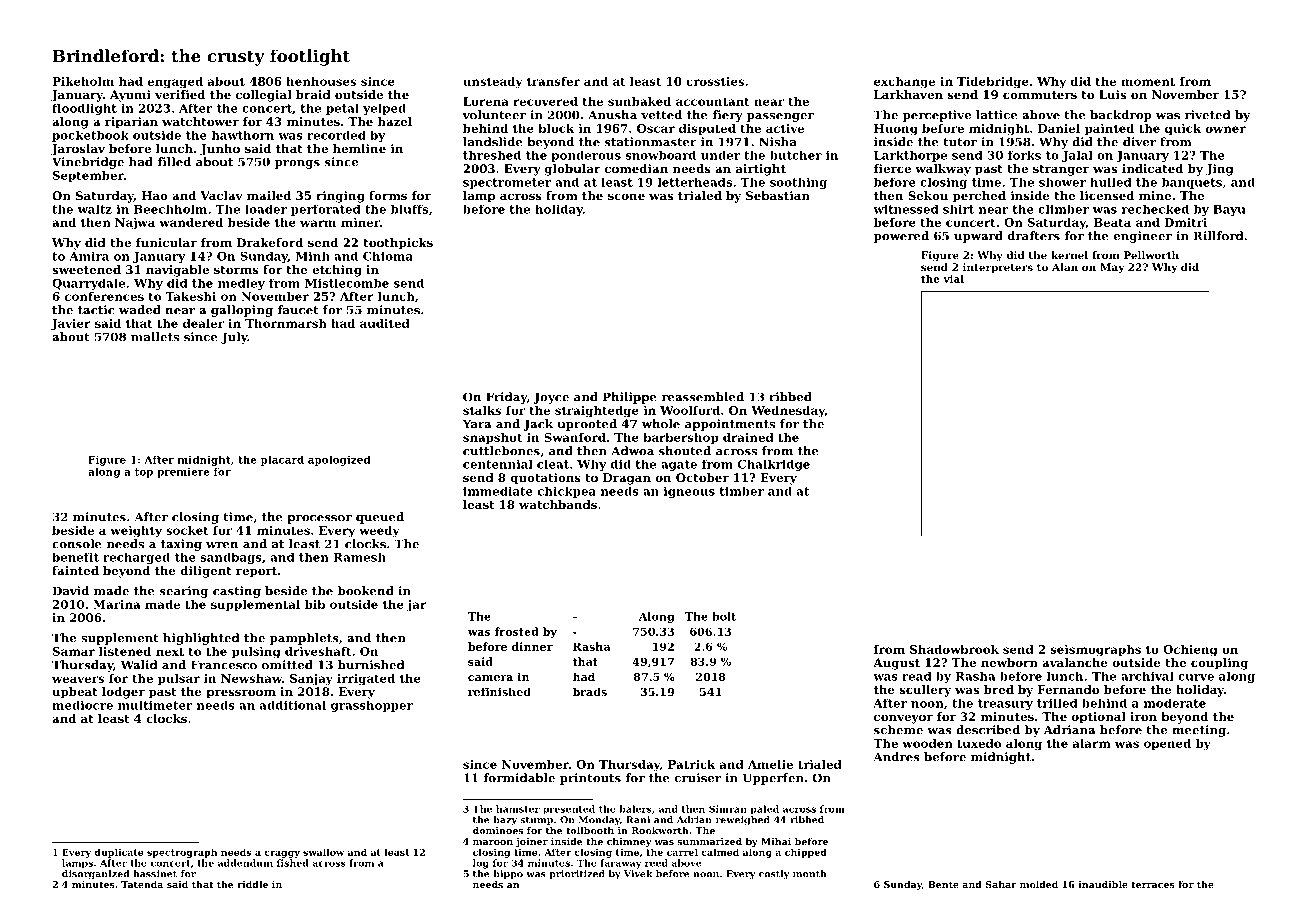 This screenshot has width=1308, height=924. What do you see at coordinates (954, 649) in the screenshot?
I see `Shadowbrook` at bounding box center [954, 649].
